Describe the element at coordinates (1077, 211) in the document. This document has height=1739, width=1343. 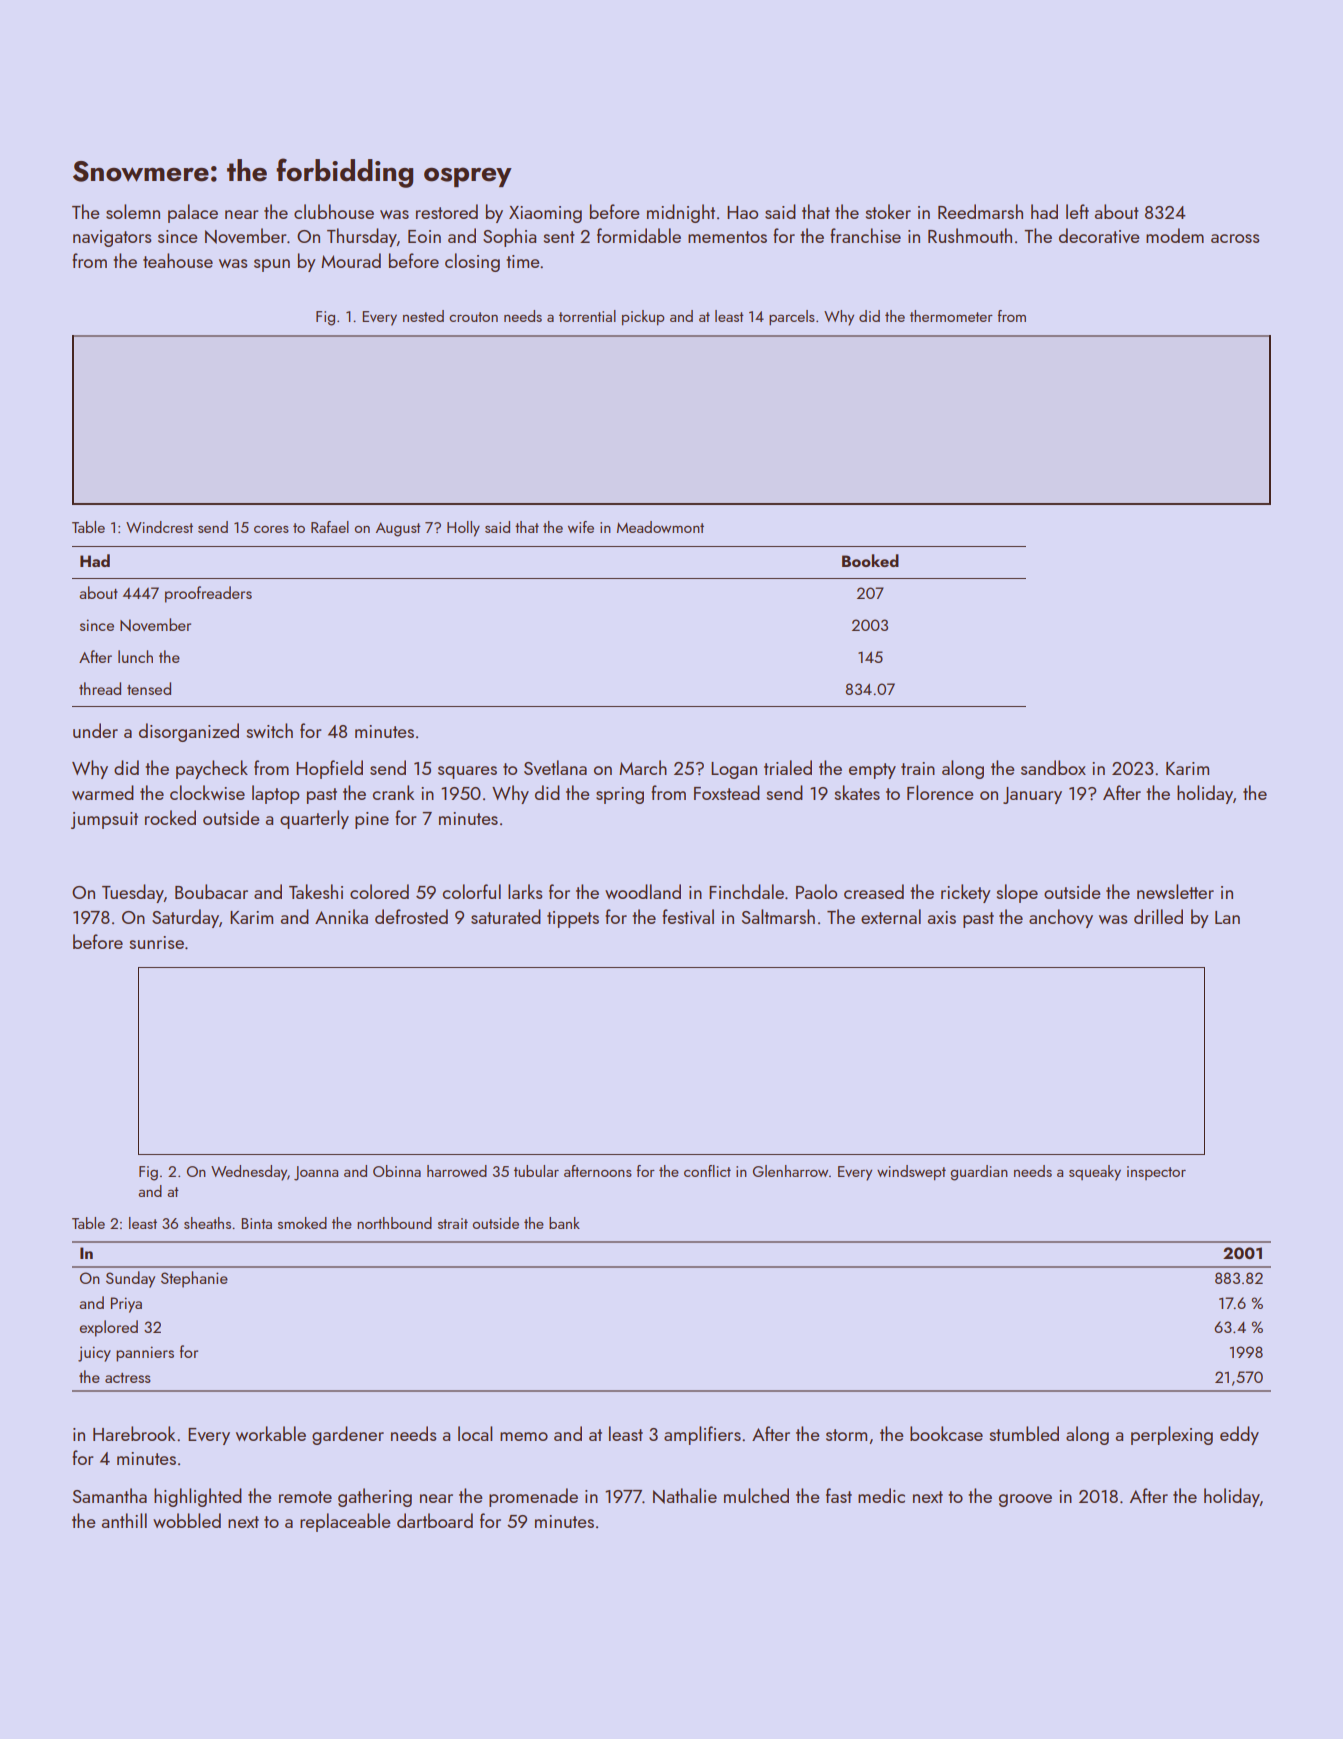
I see `left` at that location.
